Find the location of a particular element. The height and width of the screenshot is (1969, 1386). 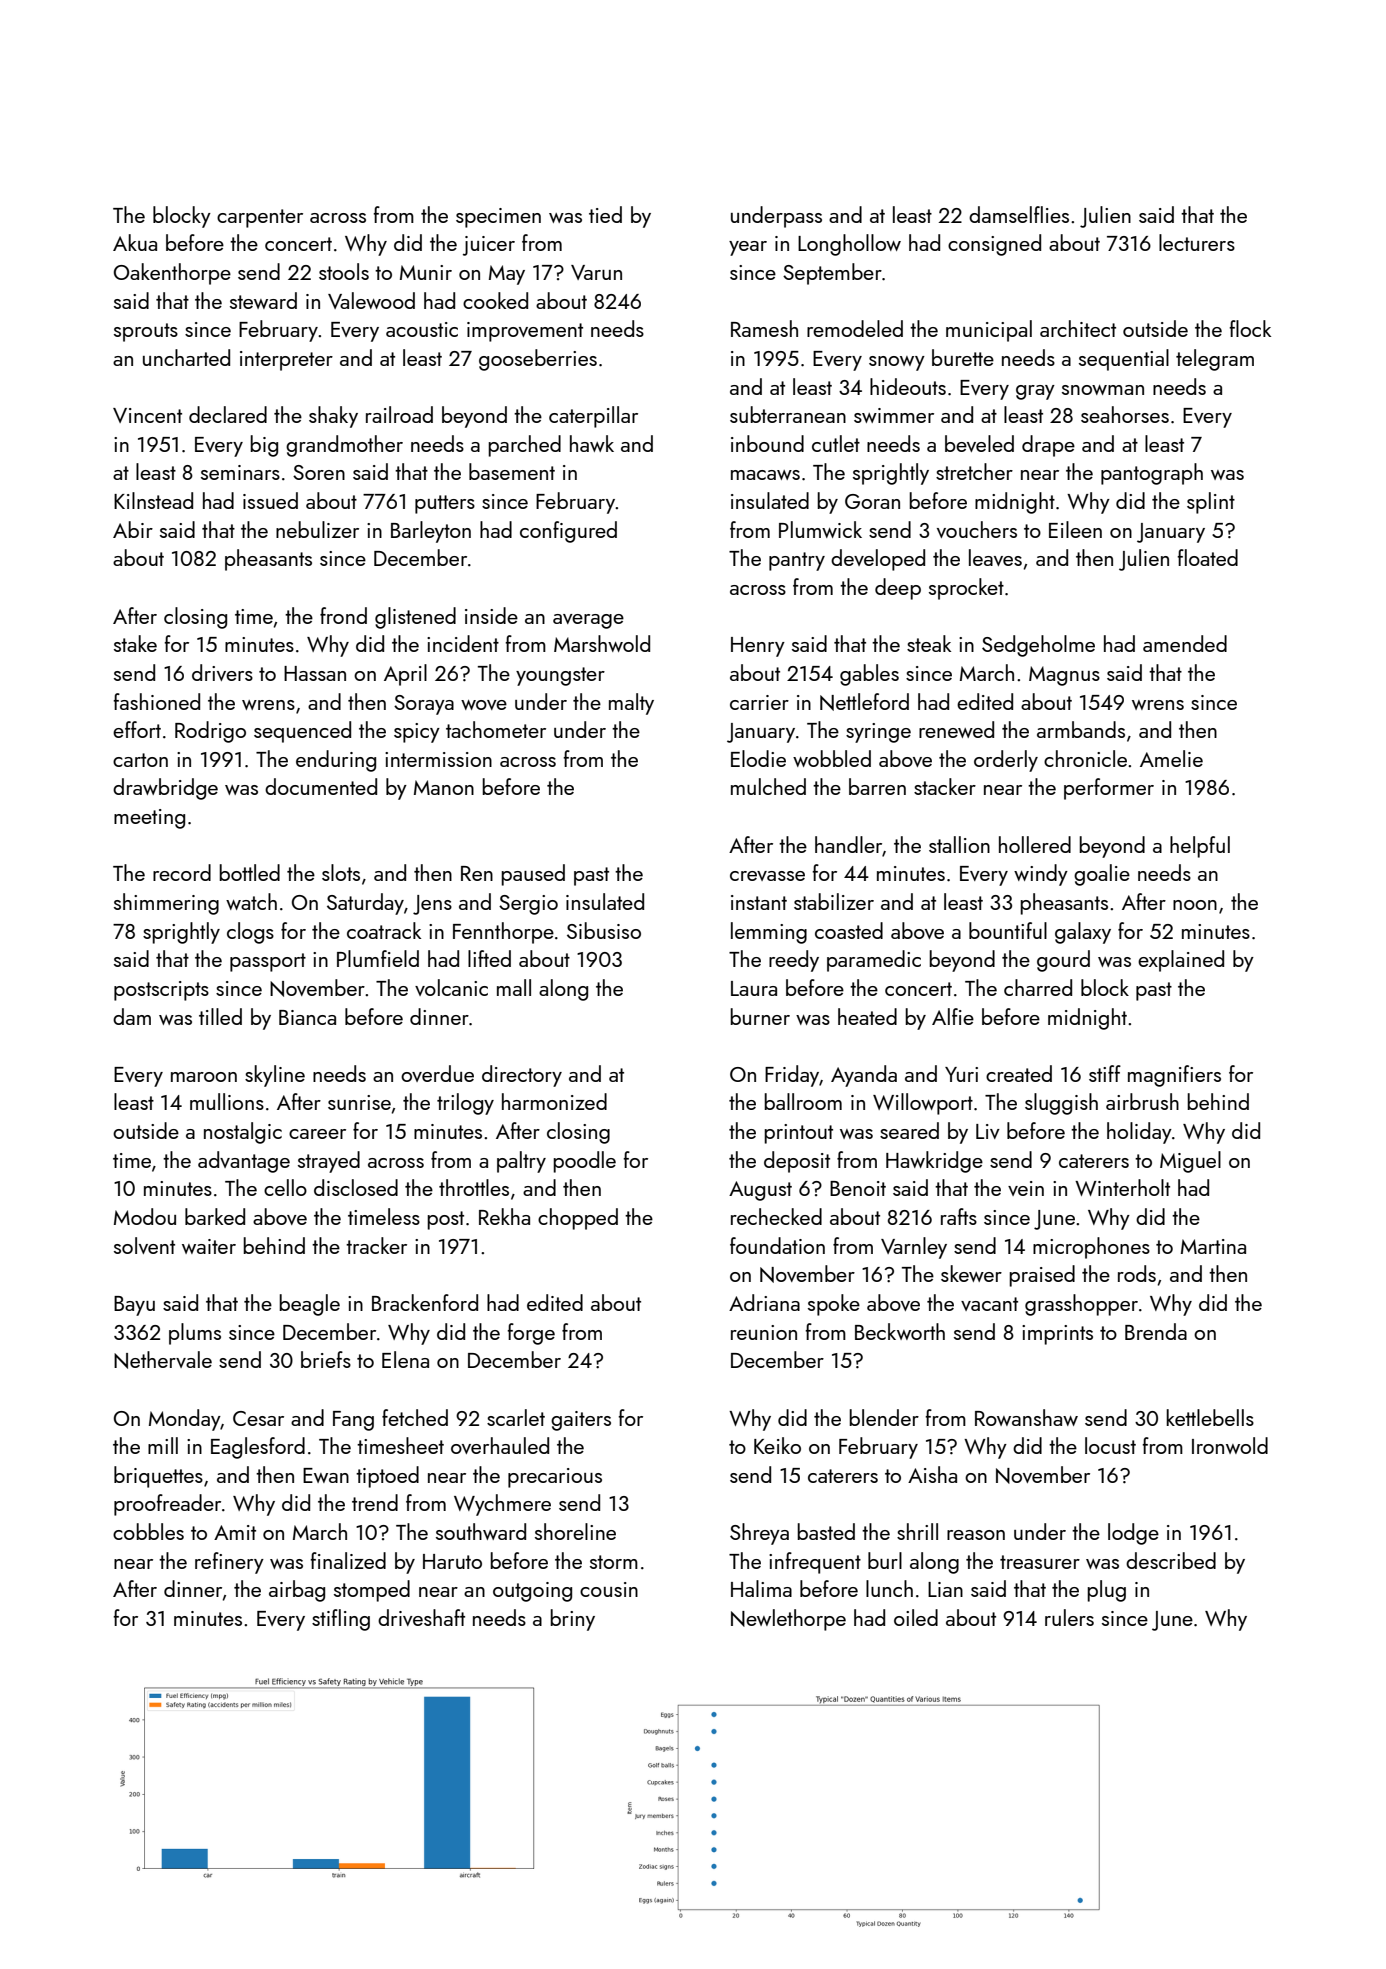

carrier is located at coordinates (759, 702).
